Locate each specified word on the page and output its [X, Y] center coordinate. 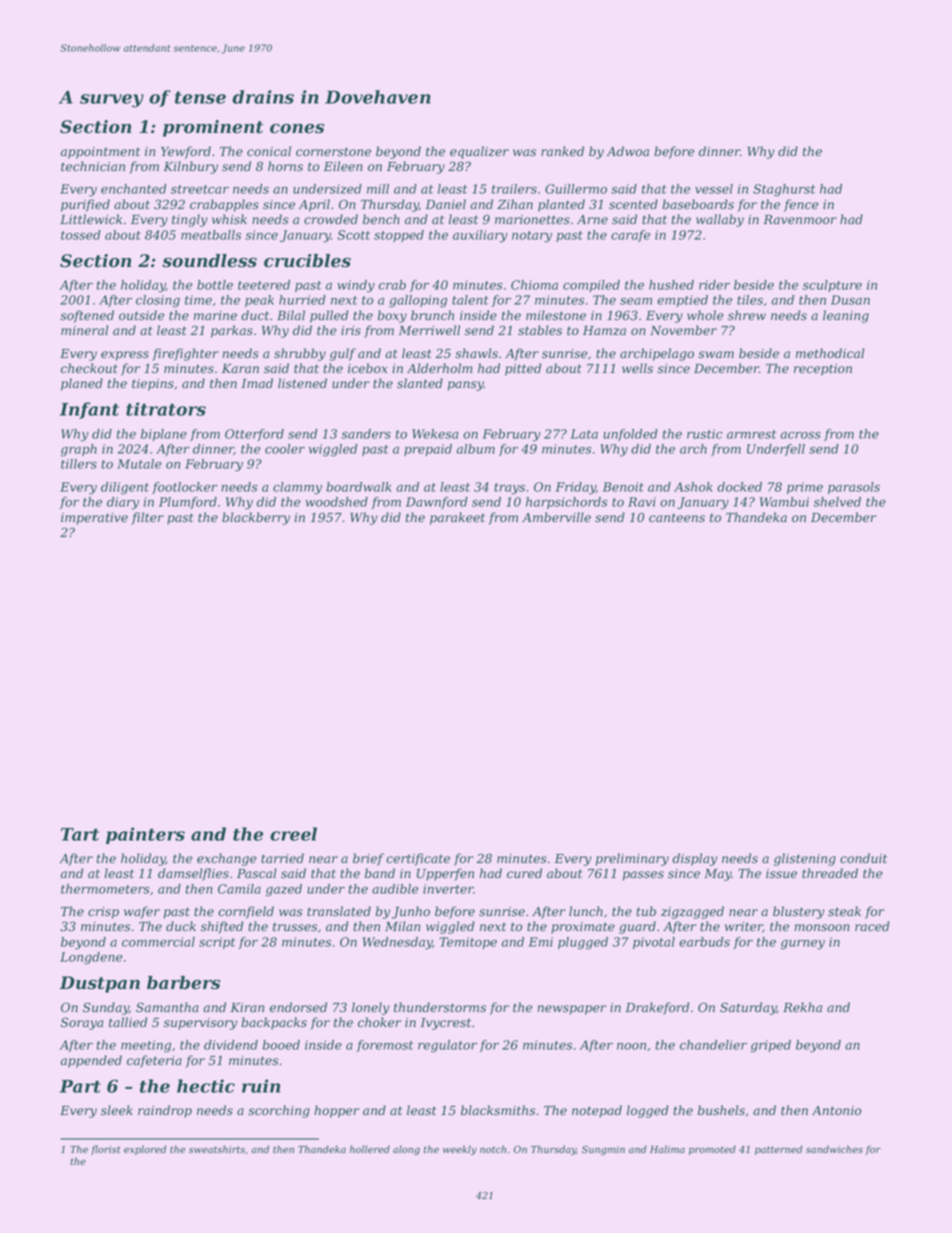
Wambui [784, 502]
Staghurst [784, 190]
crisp [103, 913]
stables [540, 330]
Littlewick [91, 219]
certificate [418, 859]
